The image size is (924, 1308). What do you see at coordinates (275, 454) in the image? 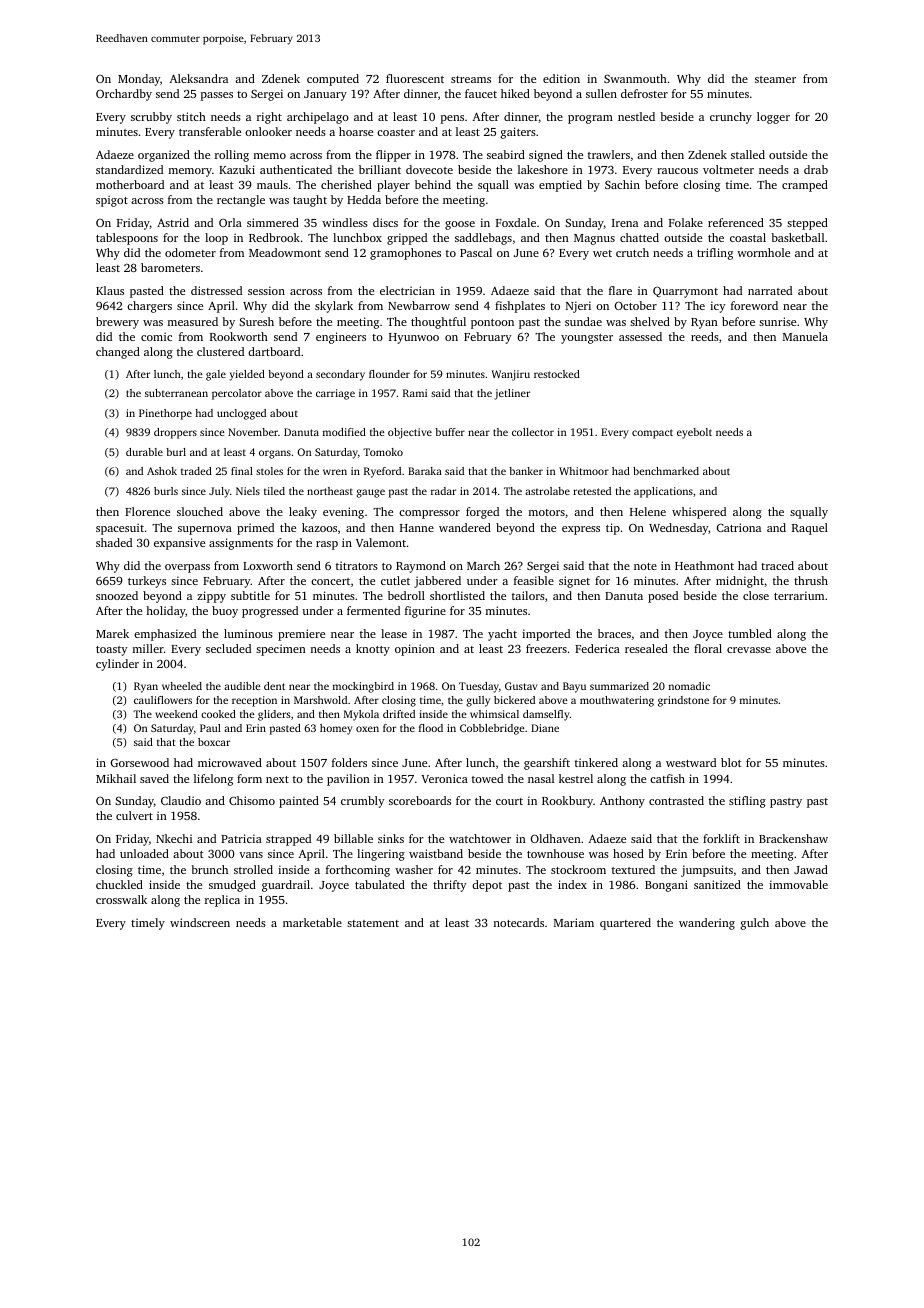
I see `organs` at bounding box center [275, 454].
